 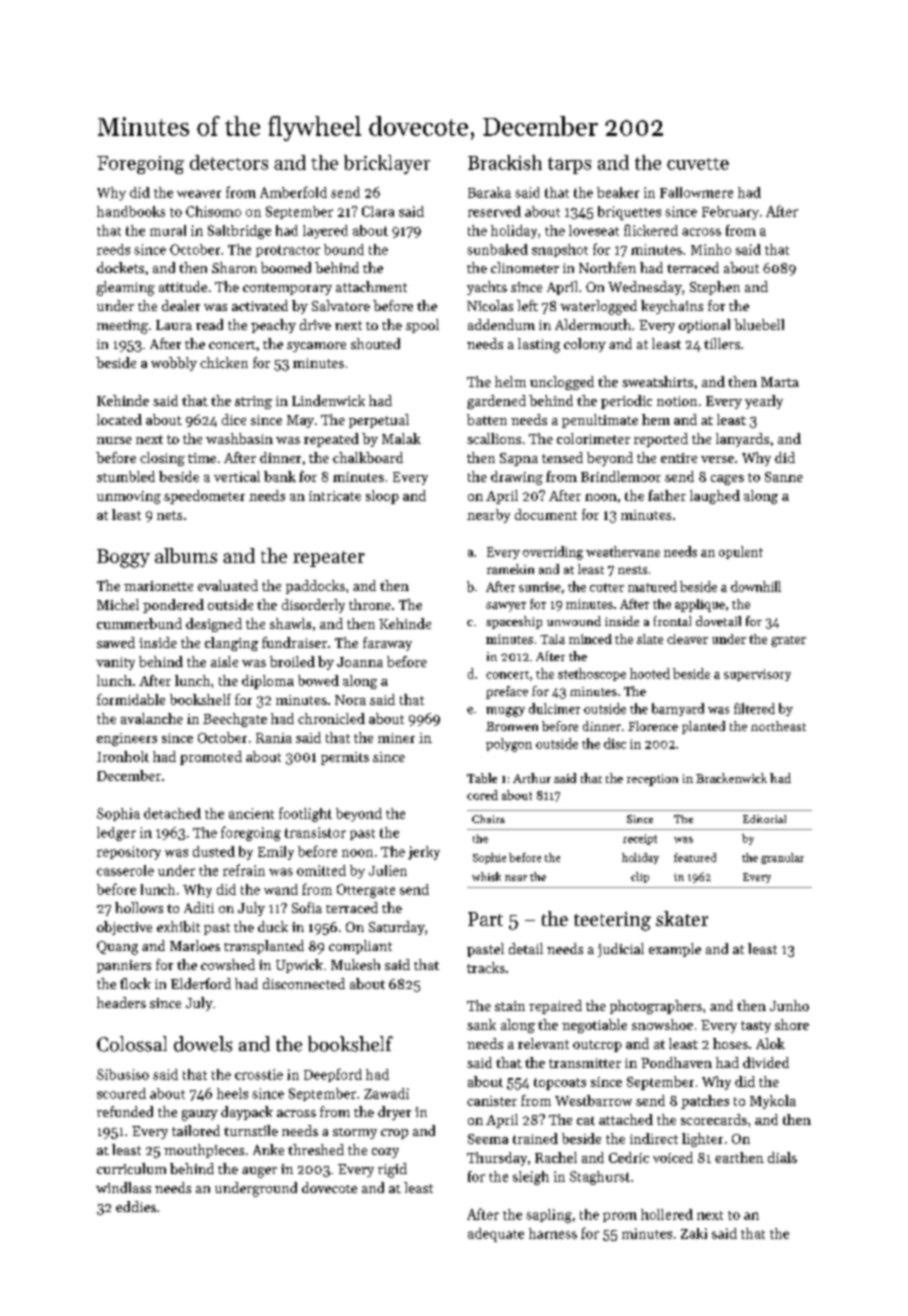 What do you see at coordinates (792, 1024) in the screenshot?
I see `shore` at bounding box center [792, 1024].
